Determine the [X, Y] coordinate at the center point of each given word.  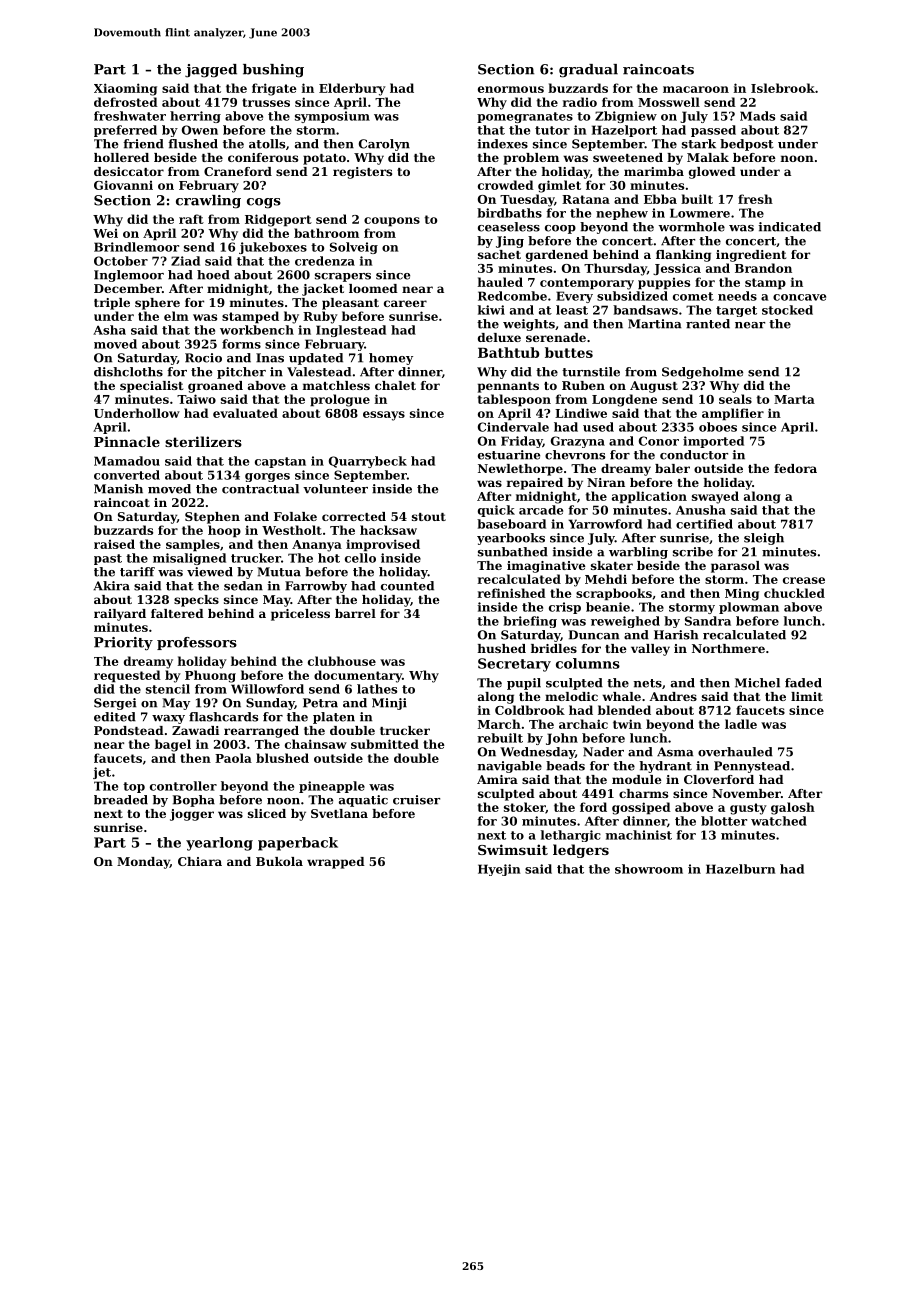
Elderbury [352, 89]
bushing [273, 71]
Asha [109, 330]
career [405, 303]
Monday [143, 863]
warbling [638, 553]
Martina [654, 324]
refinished [512, 593]
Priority [123, 644]
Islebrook [783, 88]
